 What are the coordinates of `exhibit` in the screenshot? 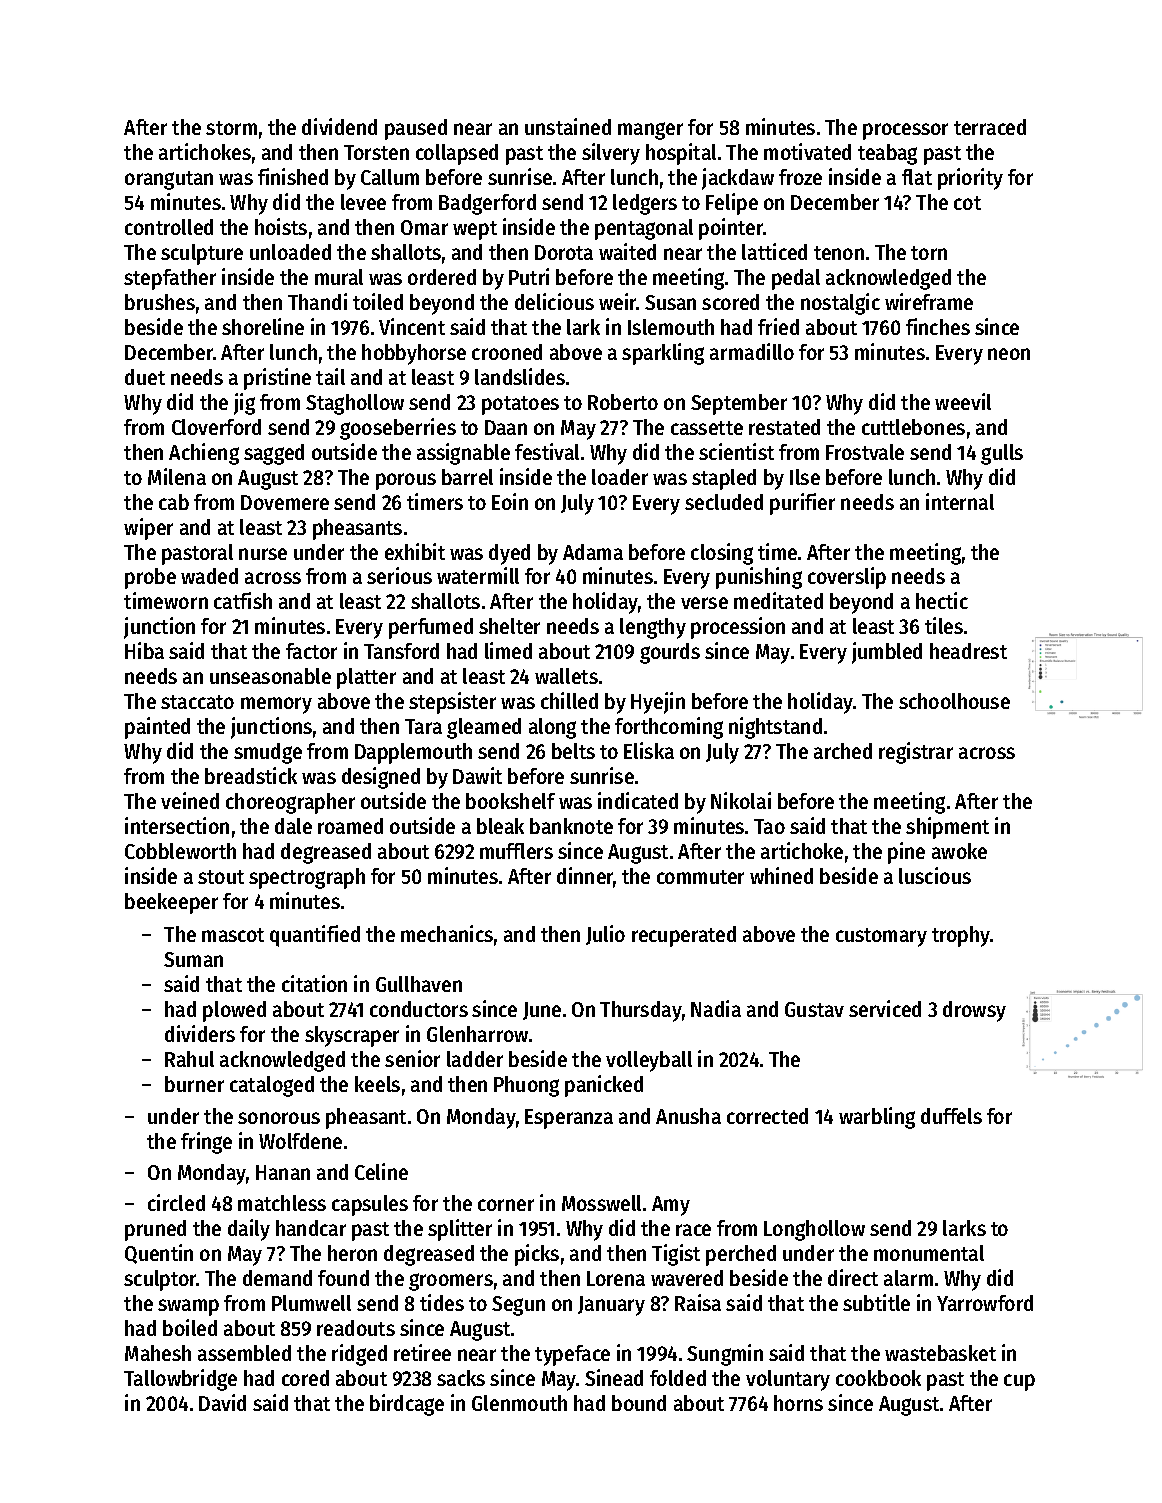 It's located at (415, 551).
